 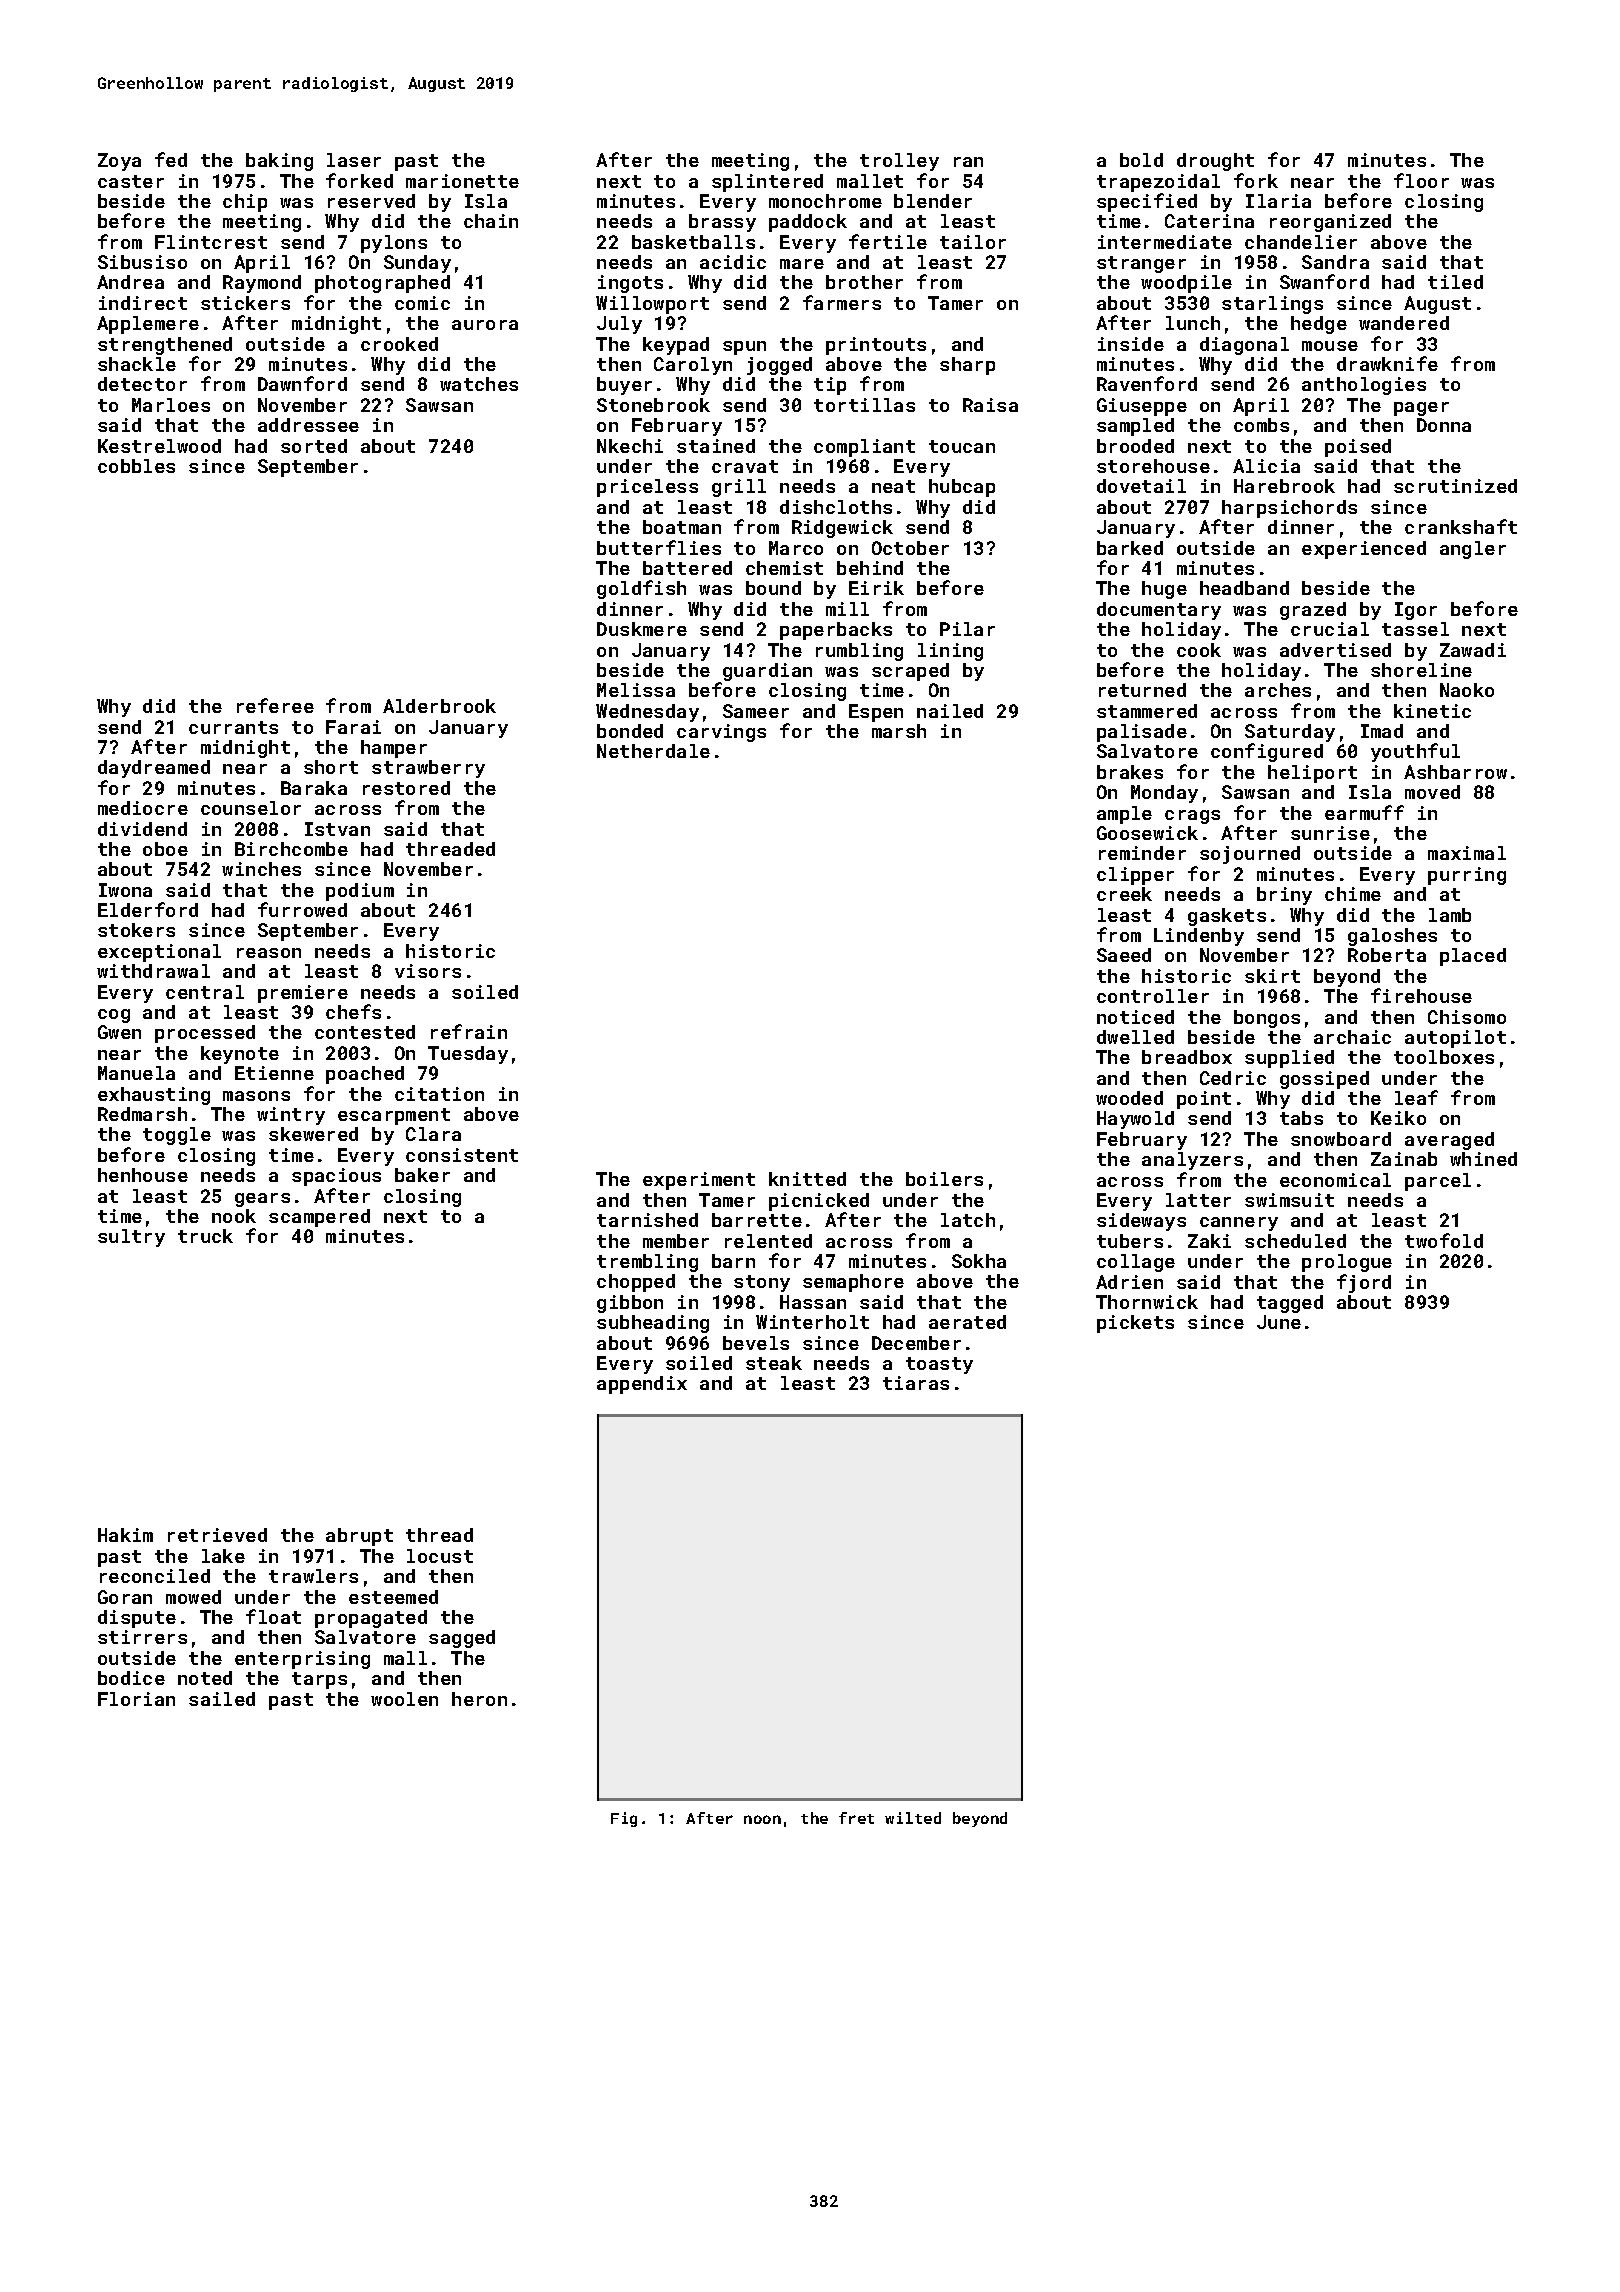 What do you see at coordinates (944, 1179) in the page?
I see `boilers` at bounding box center [944, 1179].
